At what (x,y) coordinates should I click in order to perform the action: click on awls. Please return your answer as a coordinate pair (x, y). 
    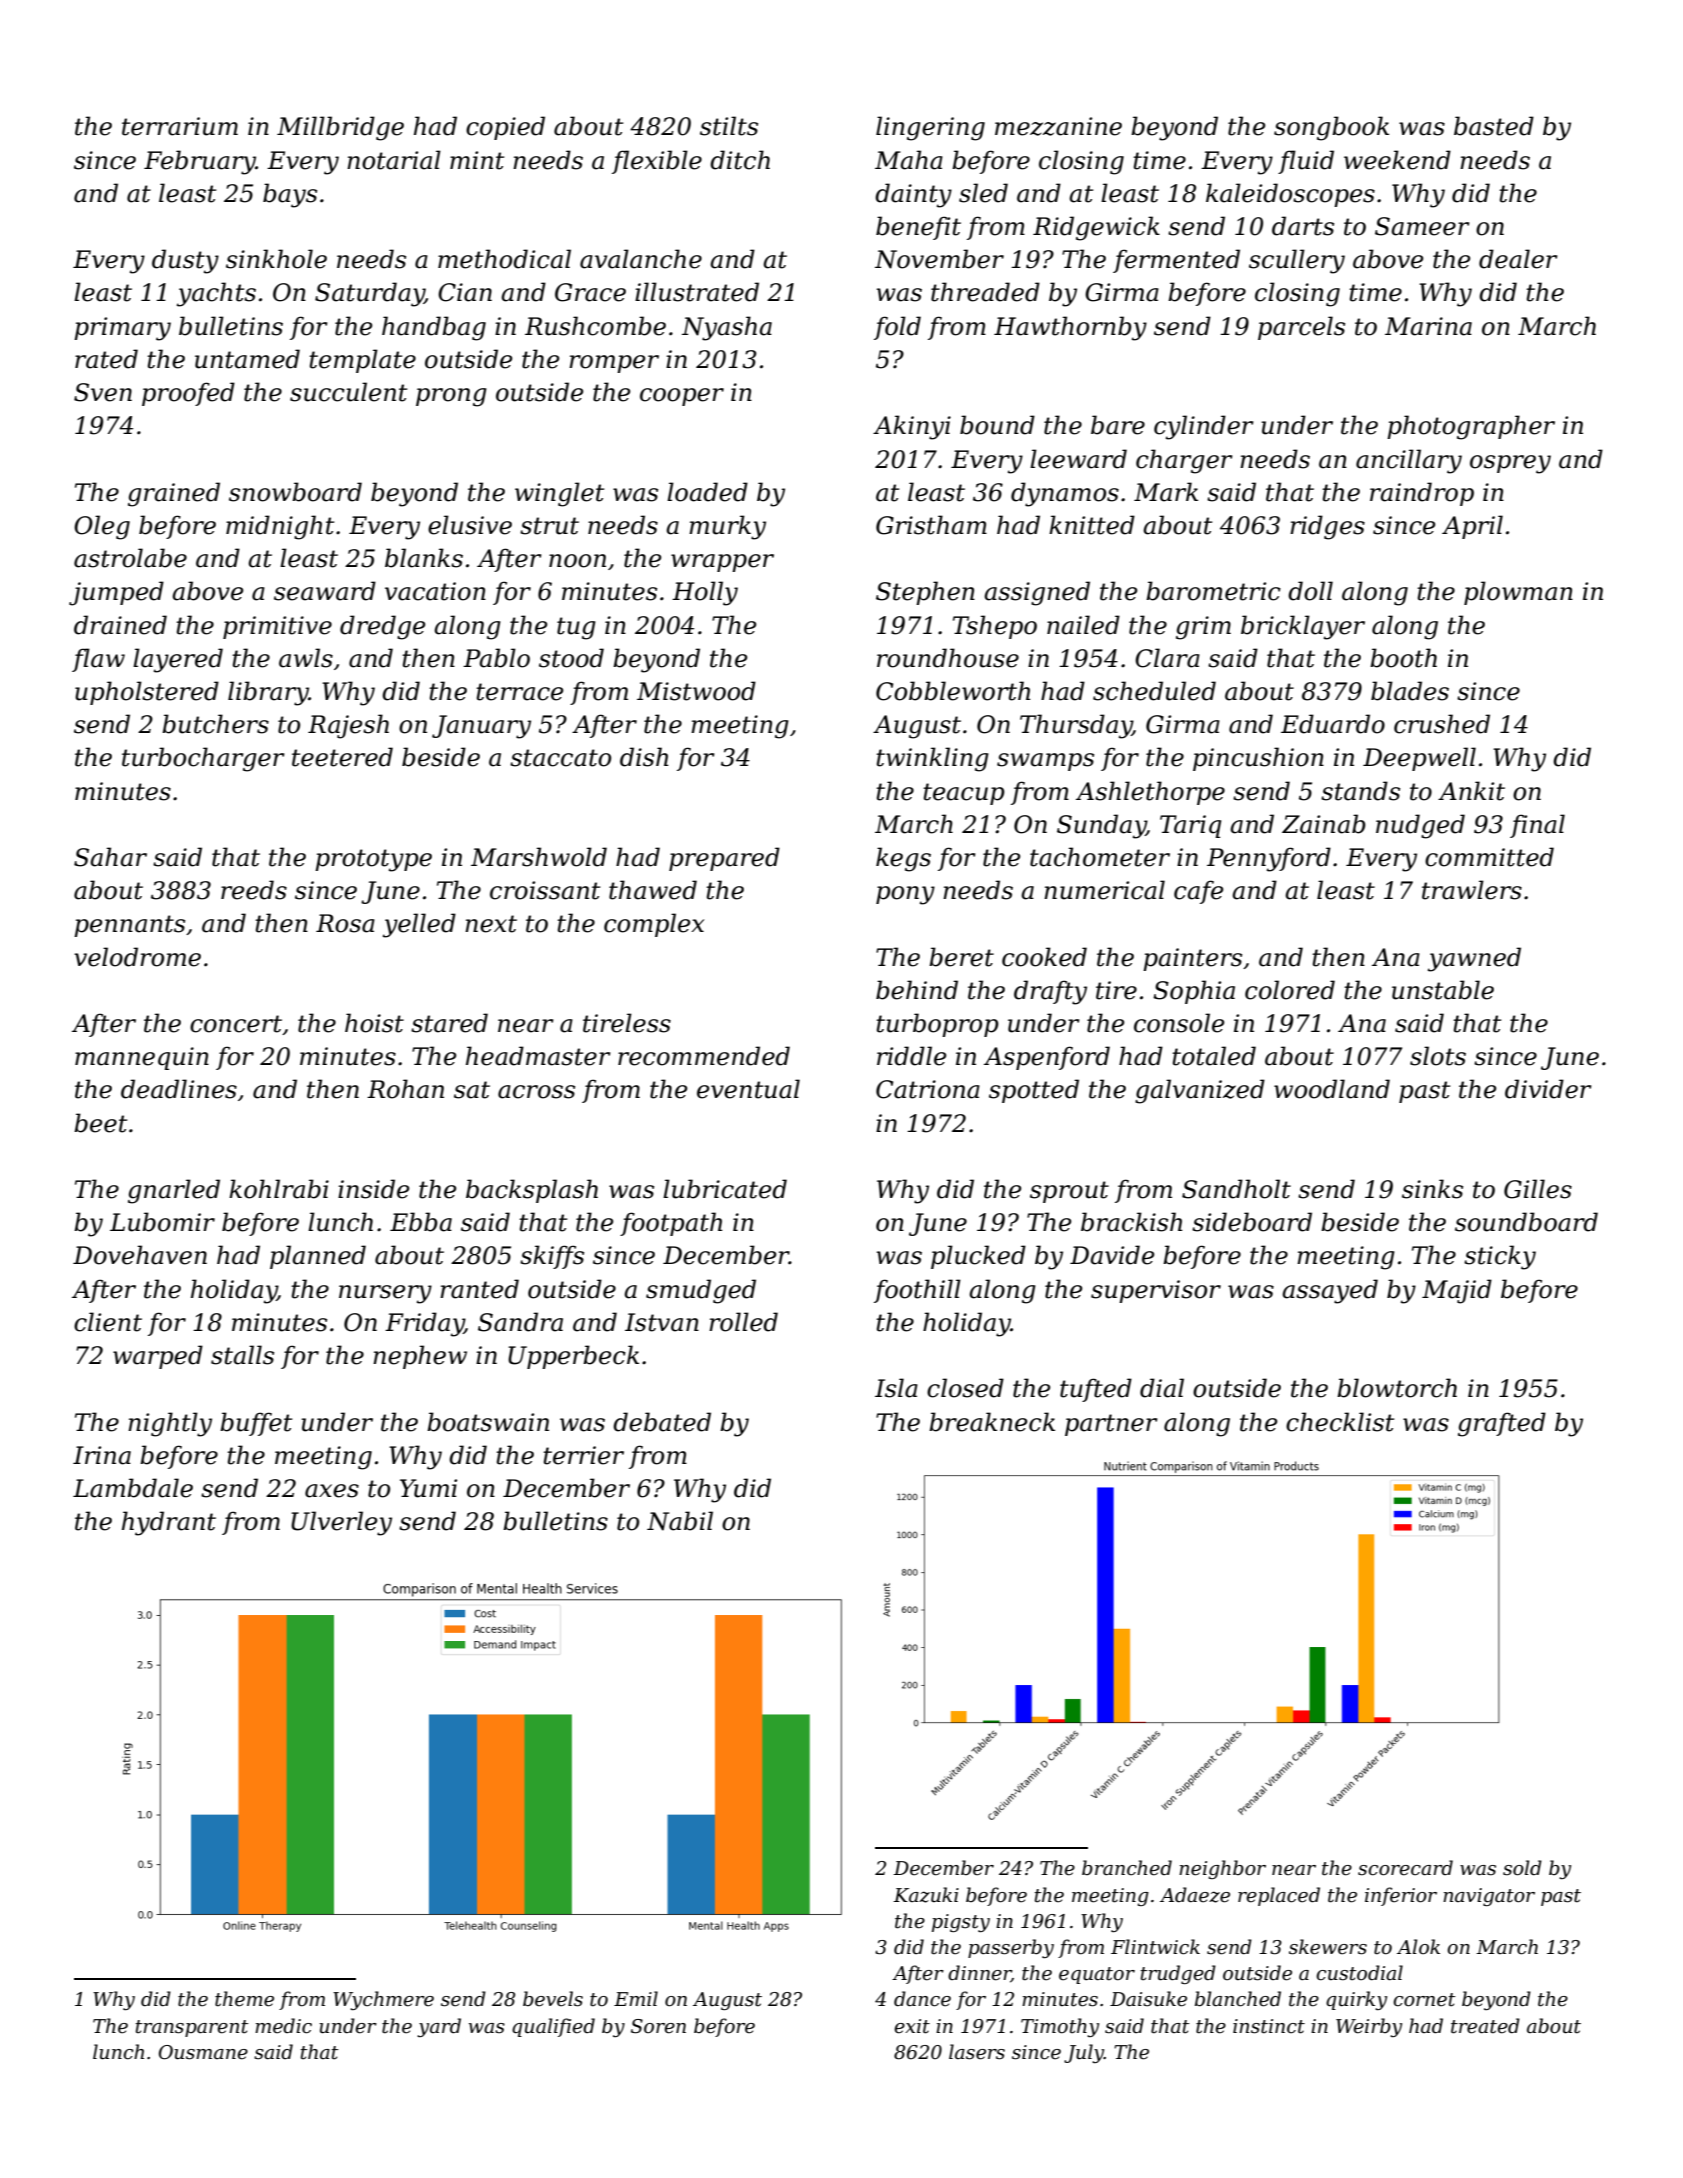
    Looking at the image, I should click on (306, 658).
